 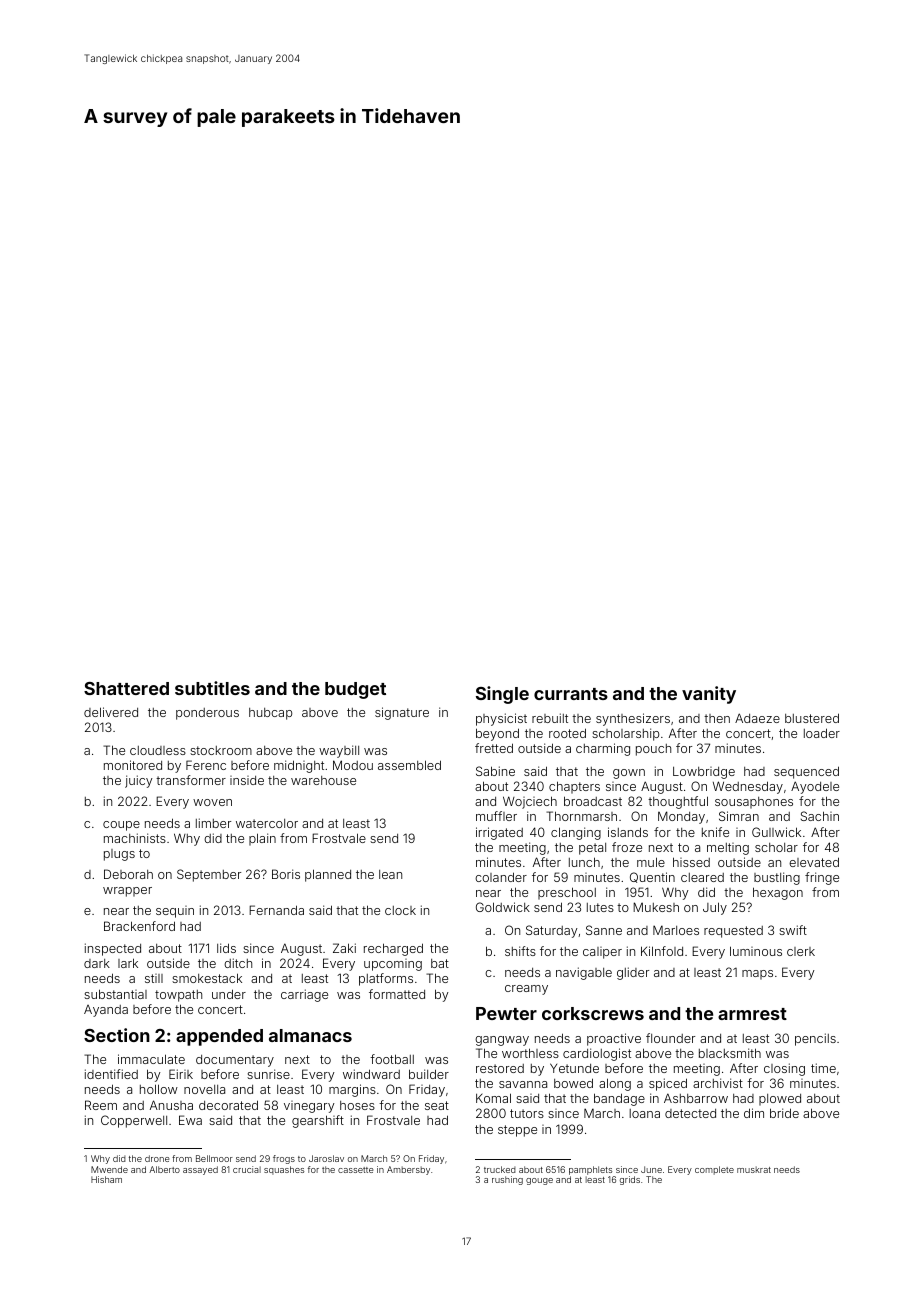 What do you see at coordinates (267, 823) in the screenshot?
I see `watercolor` at bounding box center [267, 823].
